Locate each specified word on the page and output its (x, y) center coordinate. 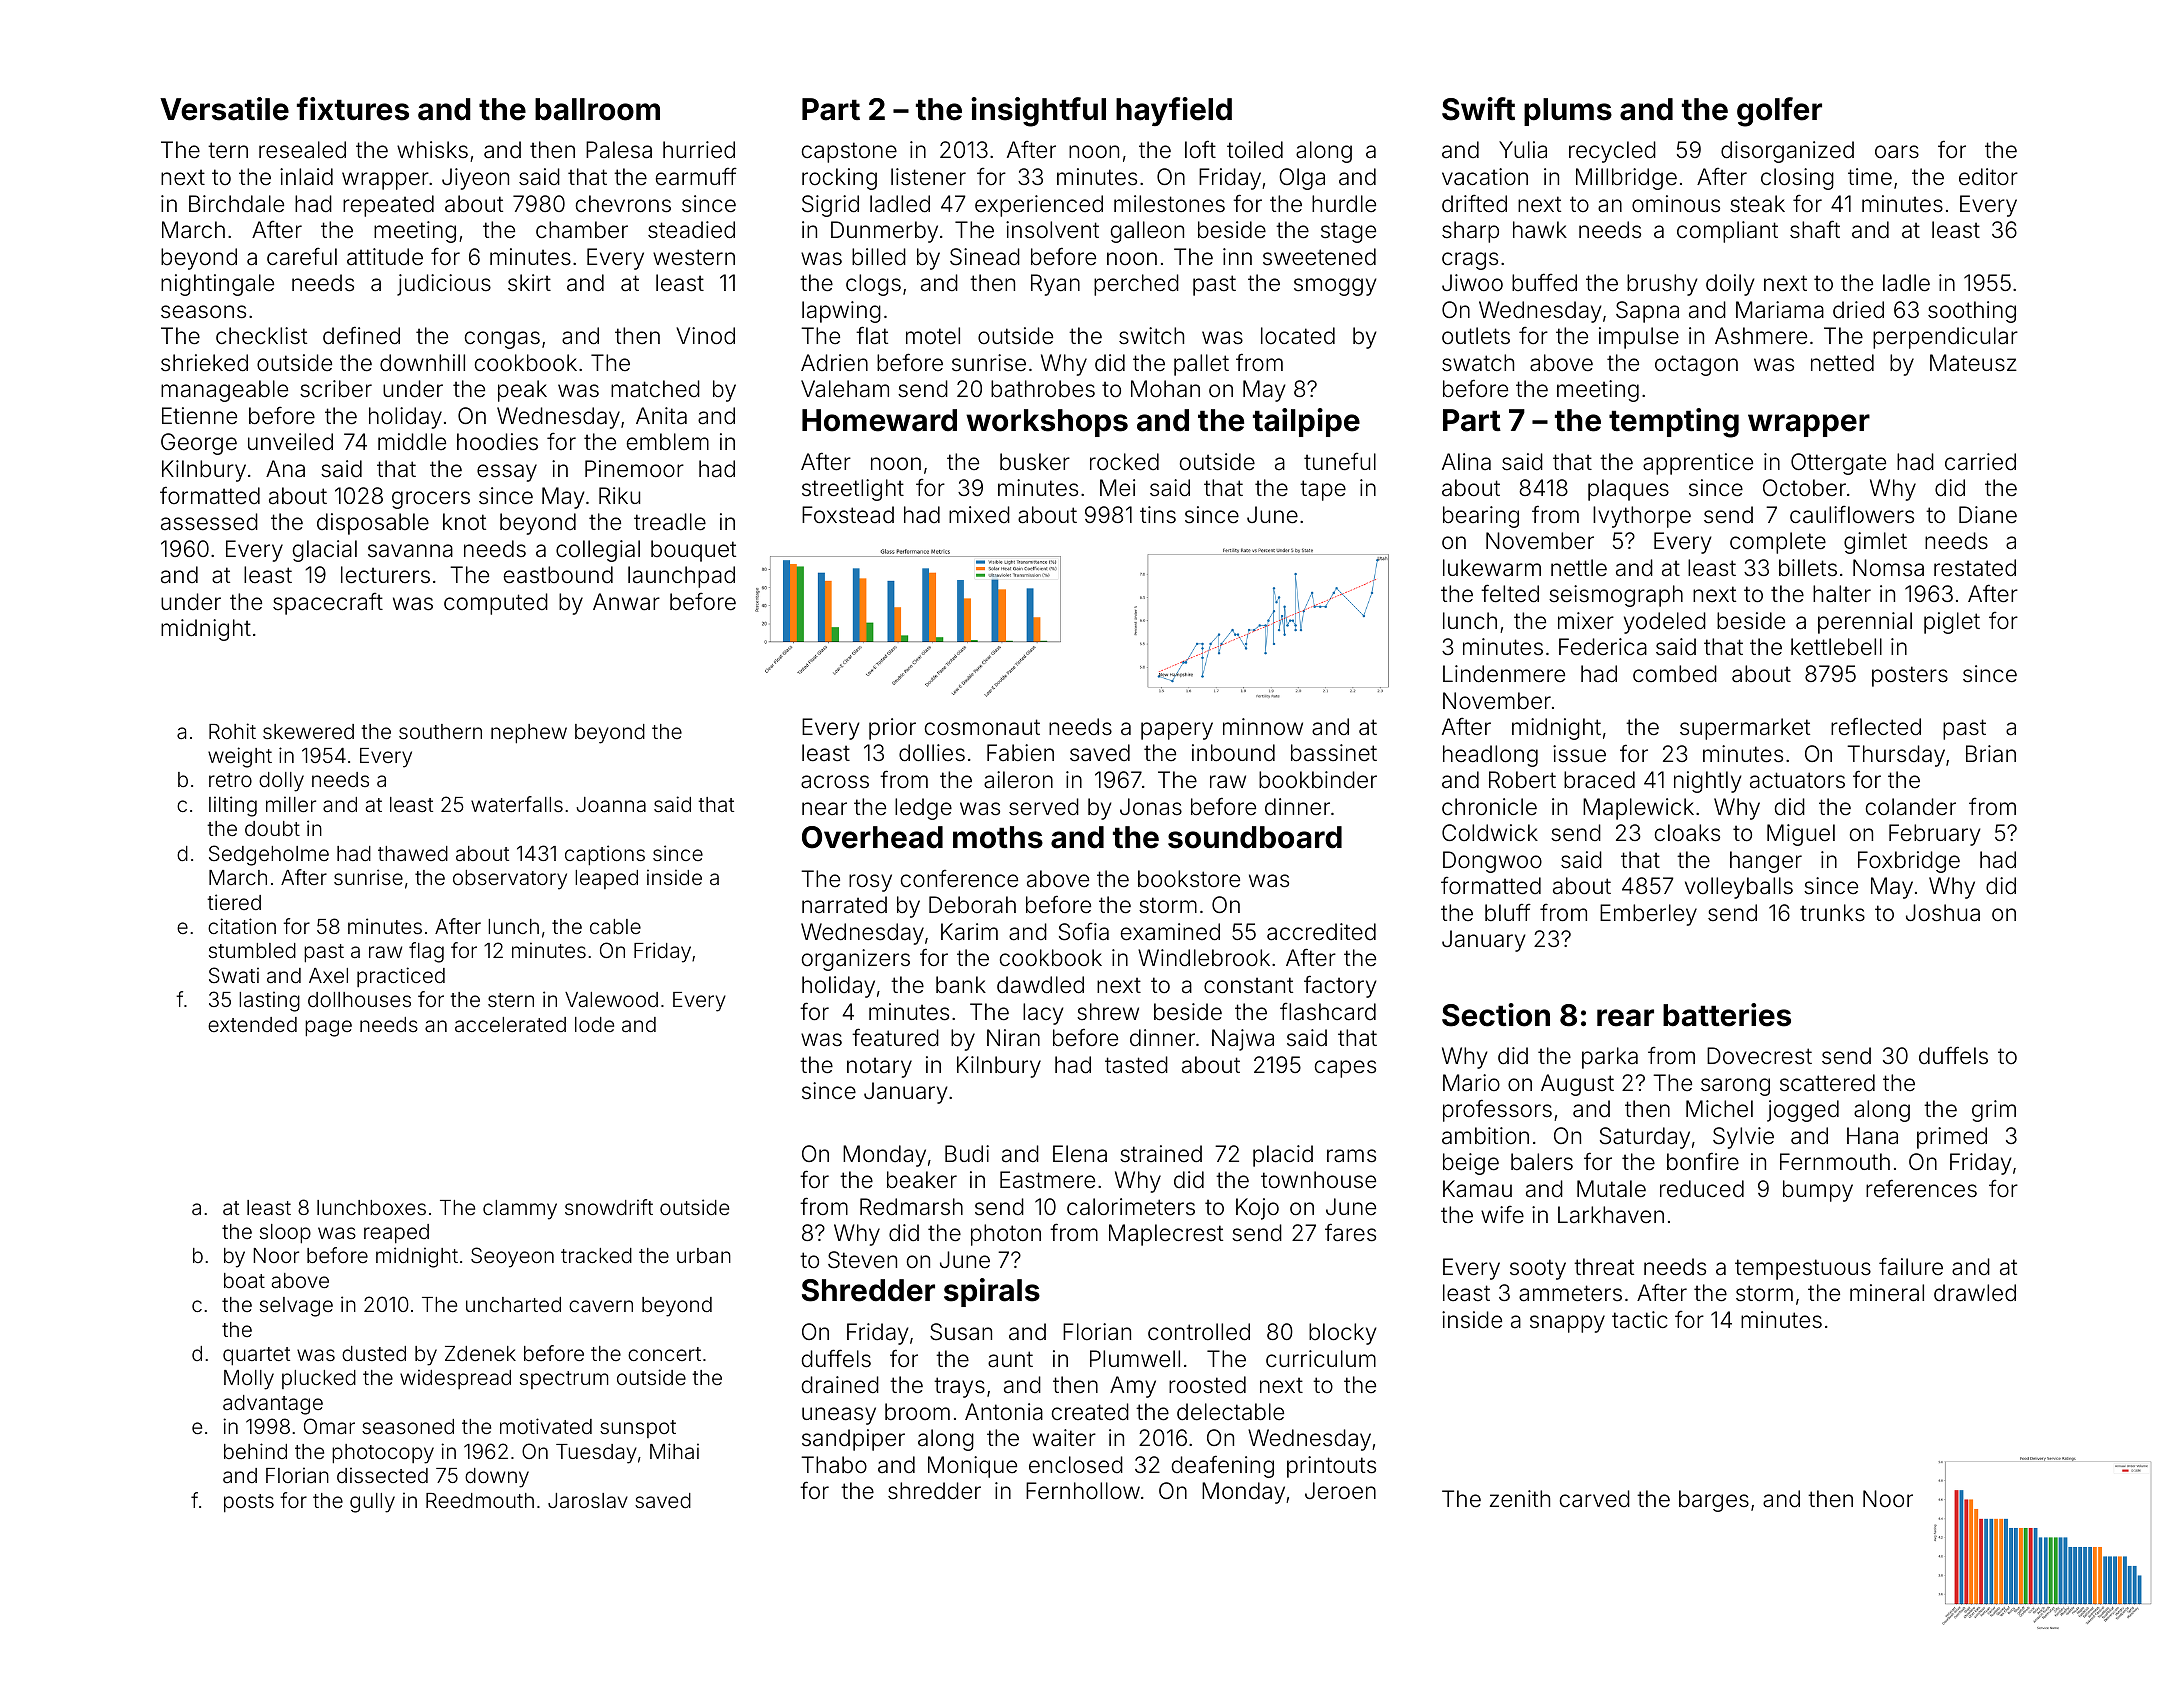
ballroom (597, 109)
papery (1177, 731)
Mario (1471, 1083)
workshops (1047, 423)
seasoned (408, 1426)
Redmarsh (911, 1207)
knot (464, 522)
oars (1897, 152)
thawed (413, 853)
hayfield (1174, 111)
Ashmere (1761, 336)
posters (1910, 676)
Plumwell (1135, 1359)
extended (252, 1024)
